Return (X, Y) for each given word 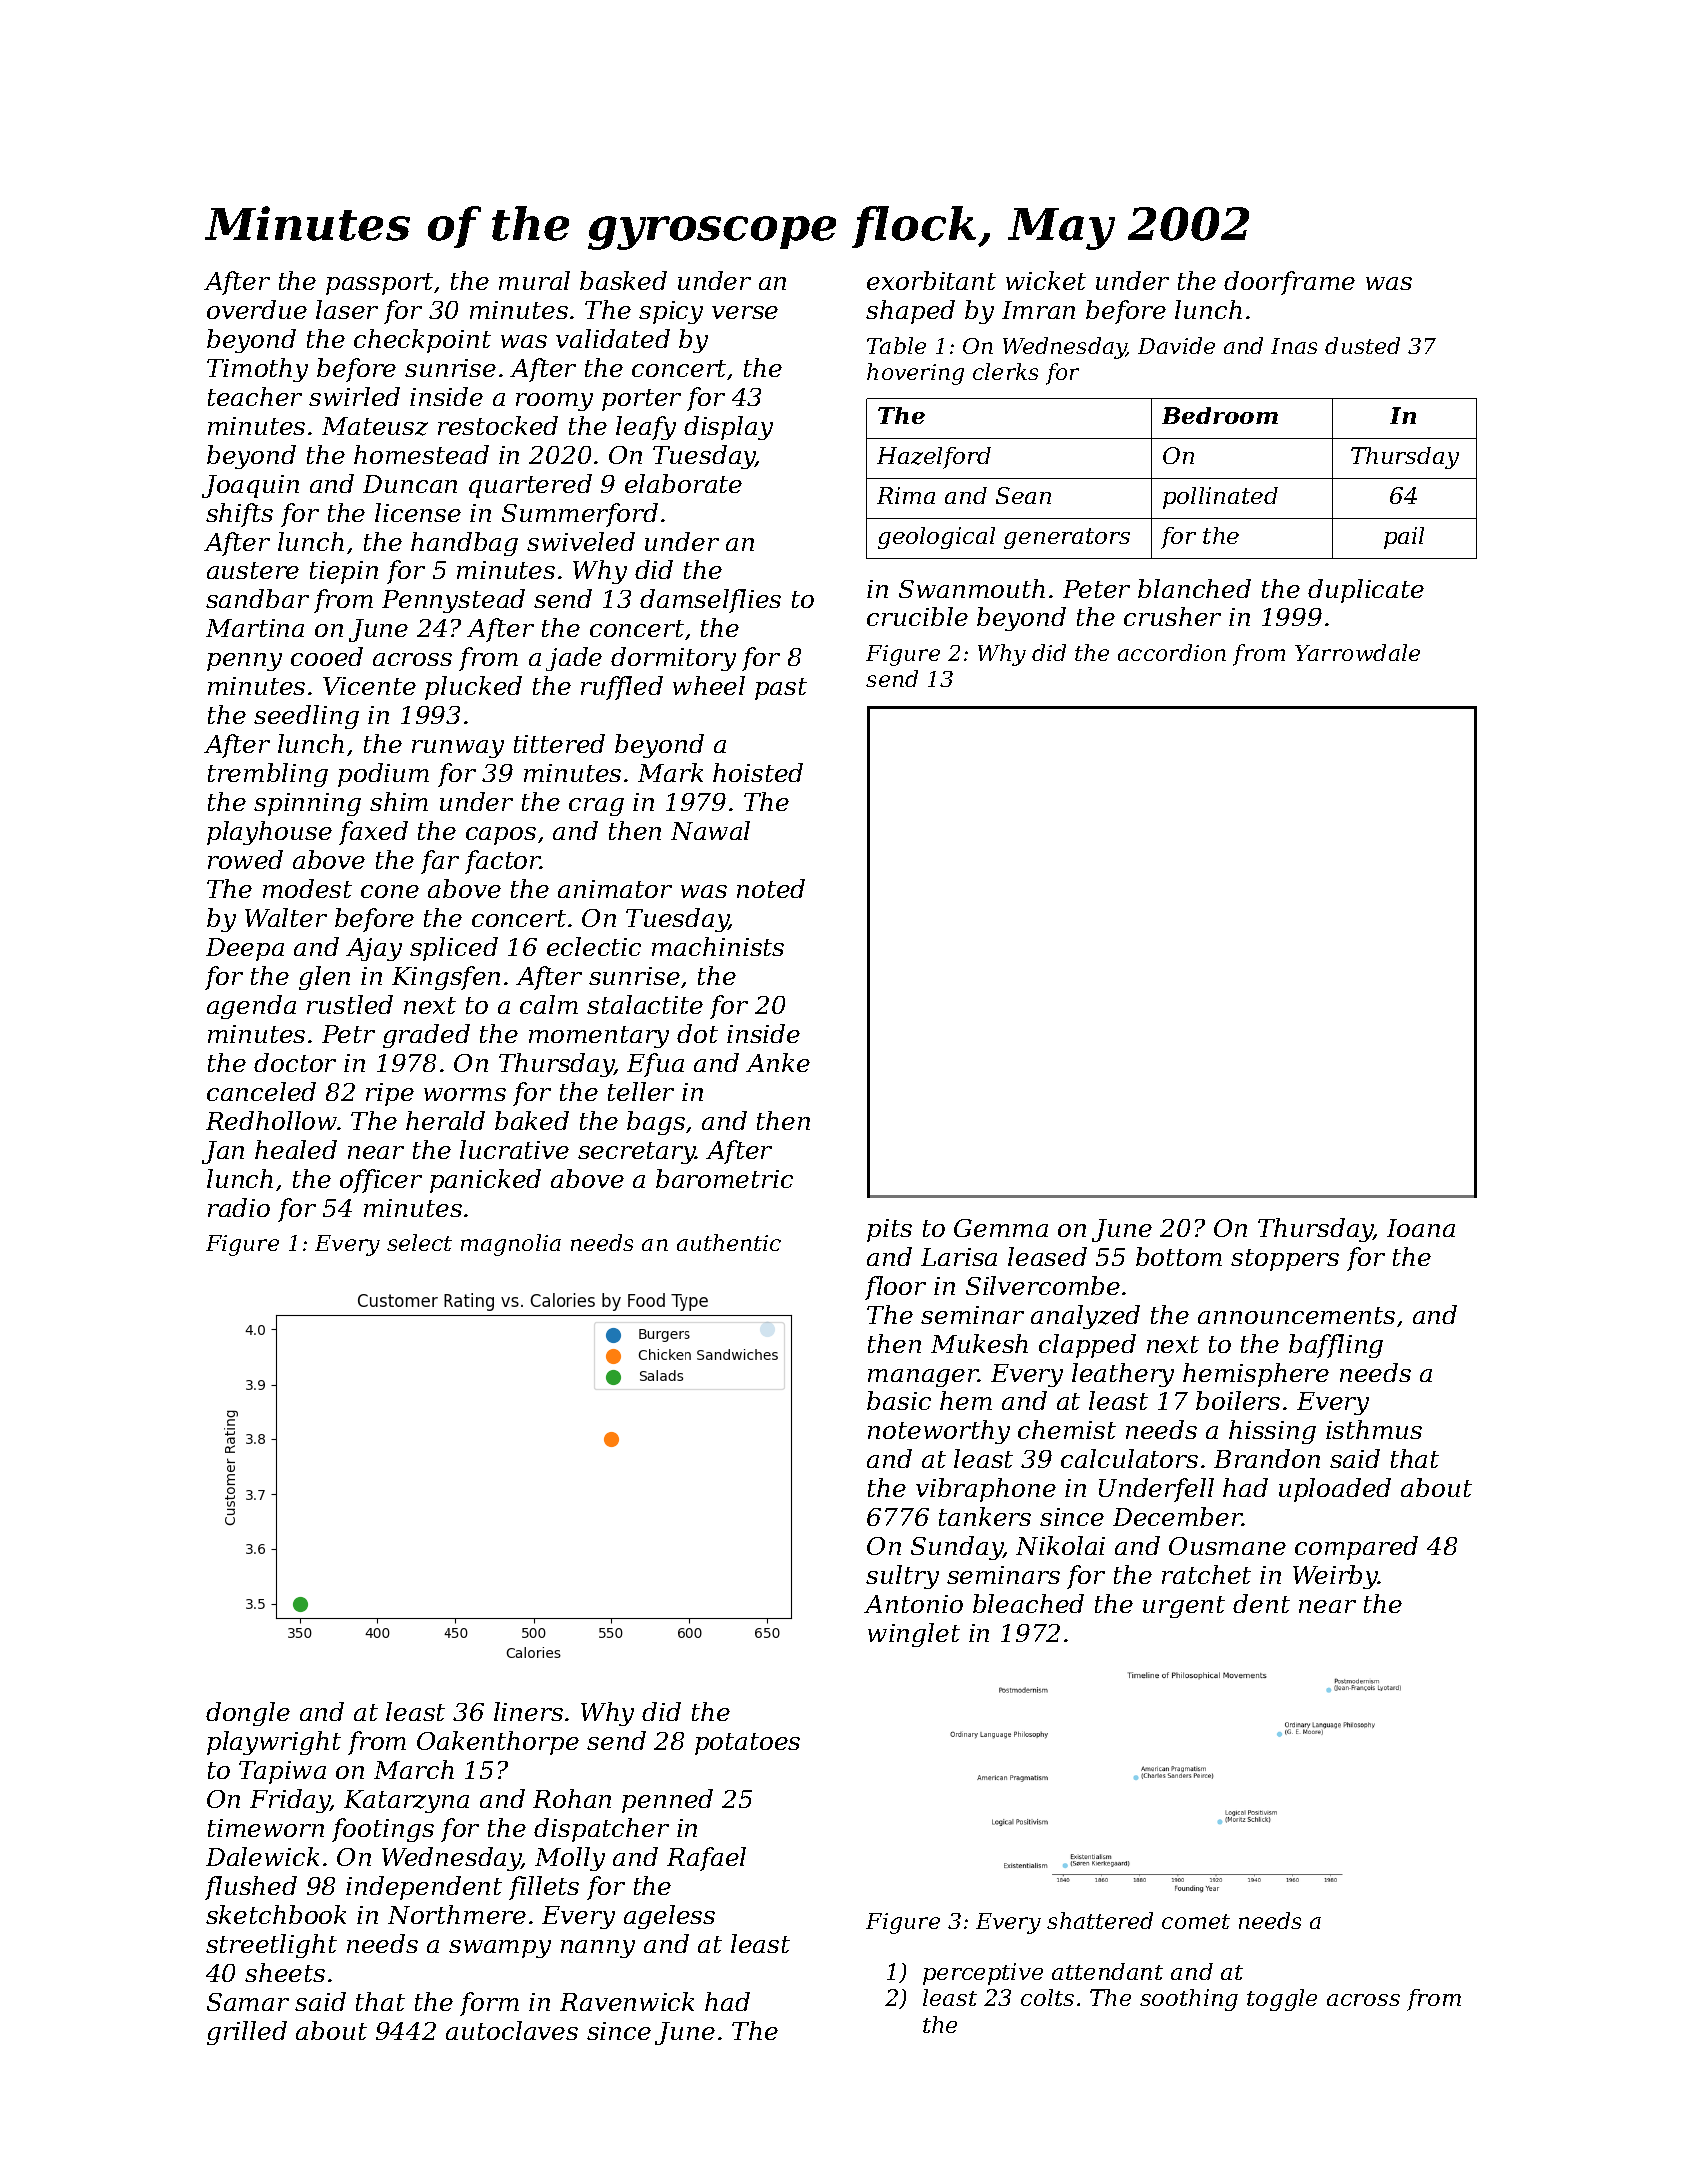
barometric (724, 1178)
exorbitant (931, 280)
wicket (1046, 280)
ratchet (1206, 1574)
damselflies (710, 601)
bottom (1179, 1256)
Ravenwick (627, 2001)
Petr (348, 1034)
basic (899, 1400)
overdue (257, 309)
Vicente (369, 686)
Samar (248, 2002)
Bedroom (1220, 415)
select (419, 1242)
